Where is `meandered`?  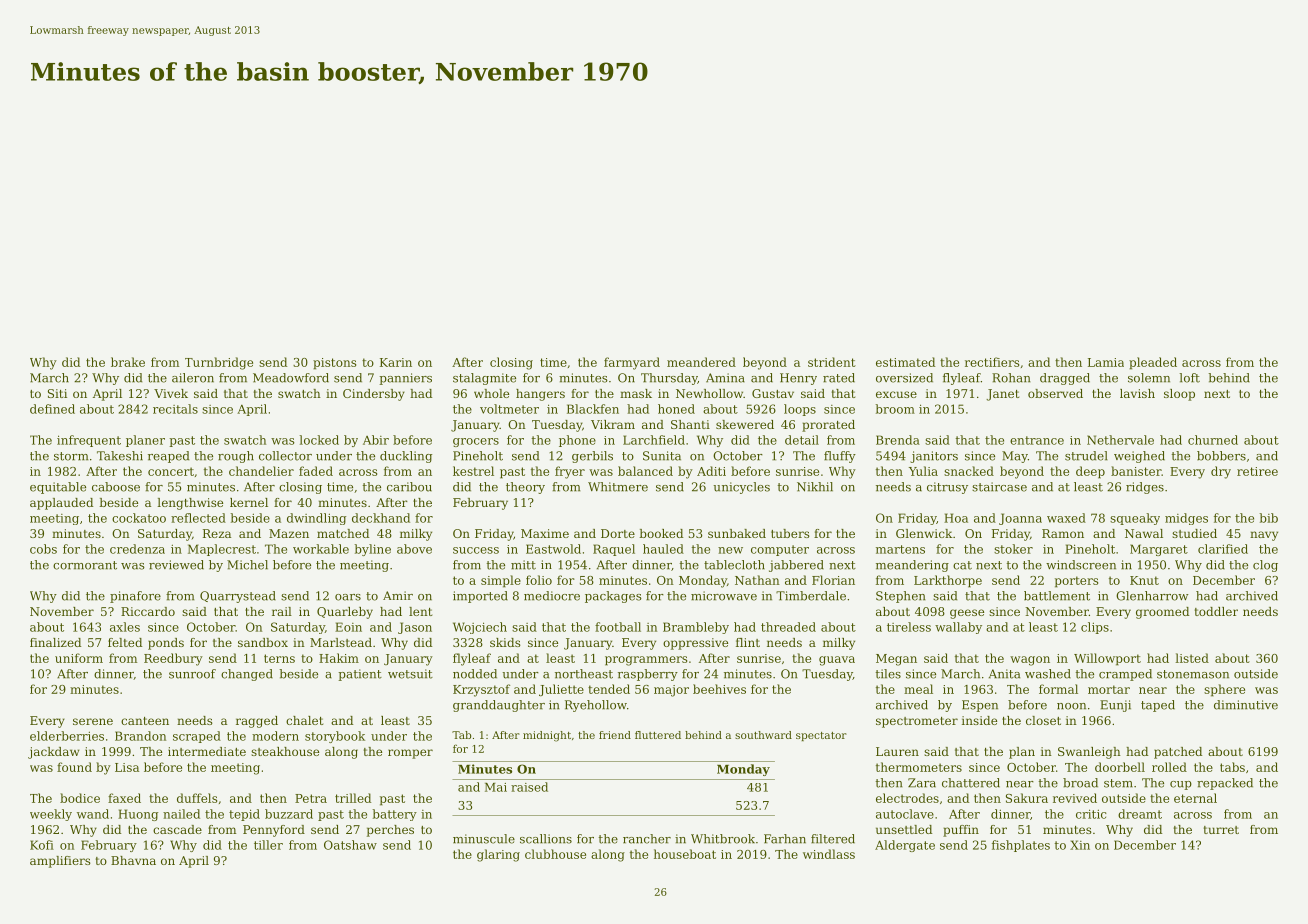 meandered is located at coordinates (701, 362).
